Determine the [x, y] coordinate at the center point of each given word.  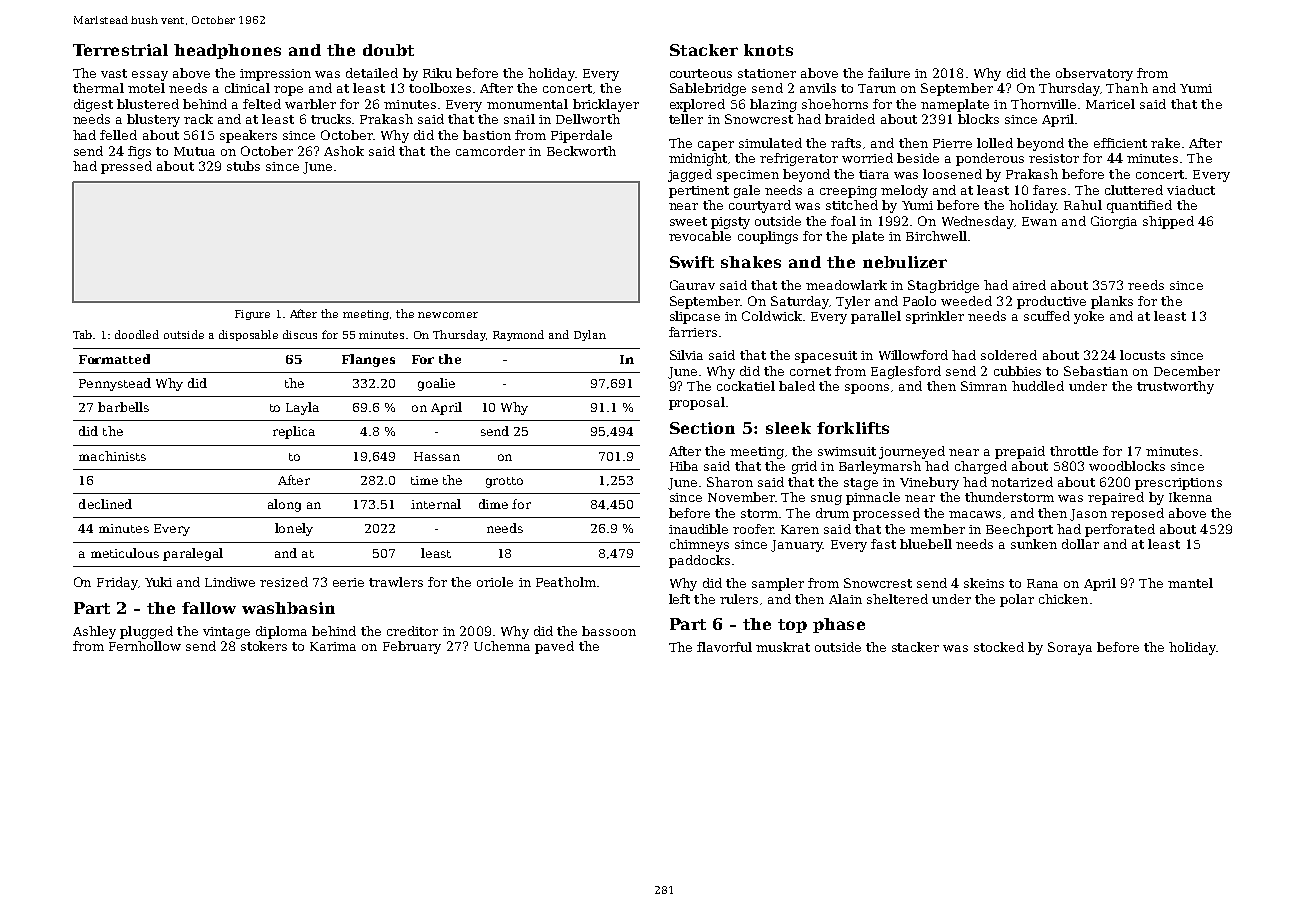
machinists [112, 456]
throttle [1074, 451]
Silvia [686, 355]
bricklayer [606, 105]
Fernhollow [145, 646]
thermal [98, 88]
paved [554, 647]
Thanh [1127, 88]
